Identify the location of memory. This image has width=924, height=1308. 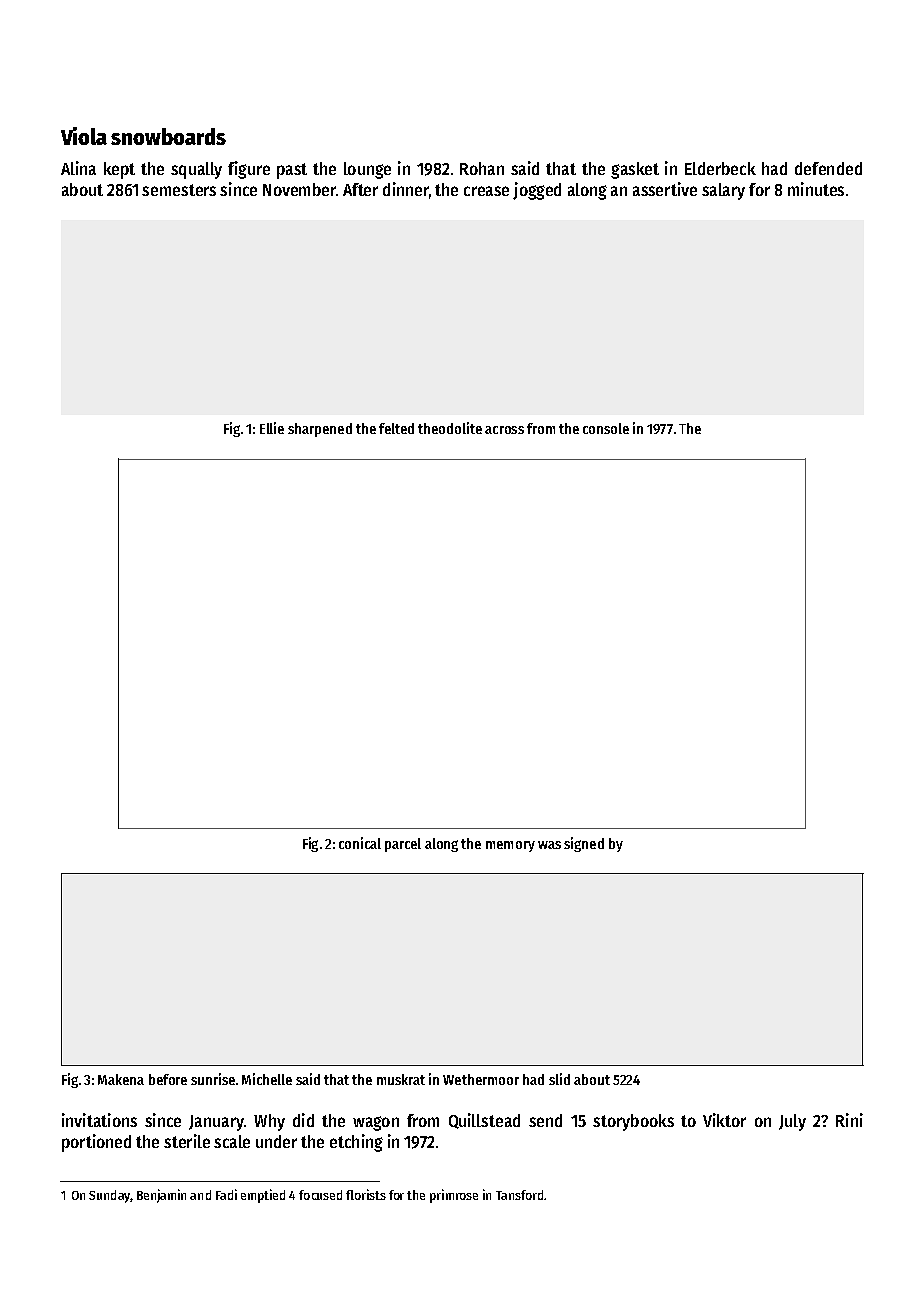
(510, 846).
